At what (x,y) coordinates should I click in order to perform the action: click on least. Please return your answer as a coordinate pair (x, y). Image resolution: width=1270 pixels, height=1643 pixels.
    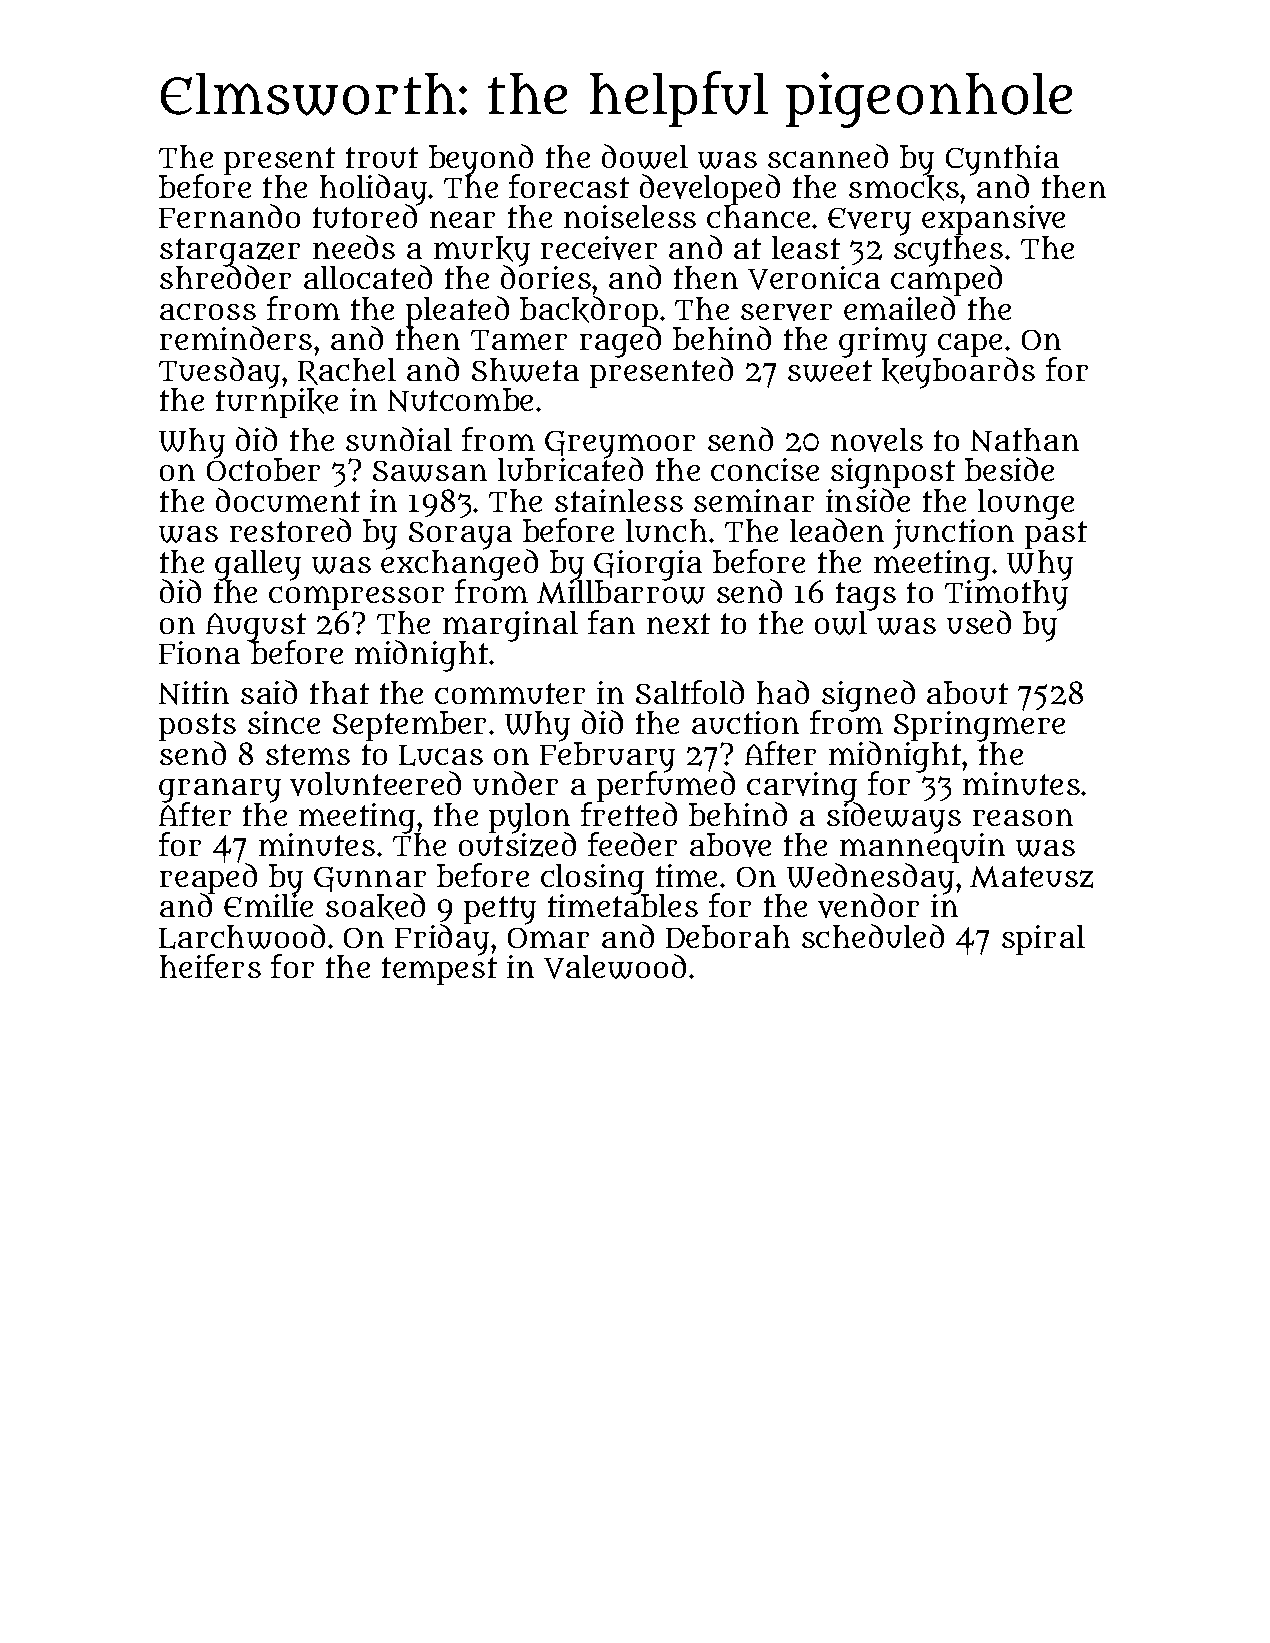
    Looking at the image, I should click on (806, 247).
